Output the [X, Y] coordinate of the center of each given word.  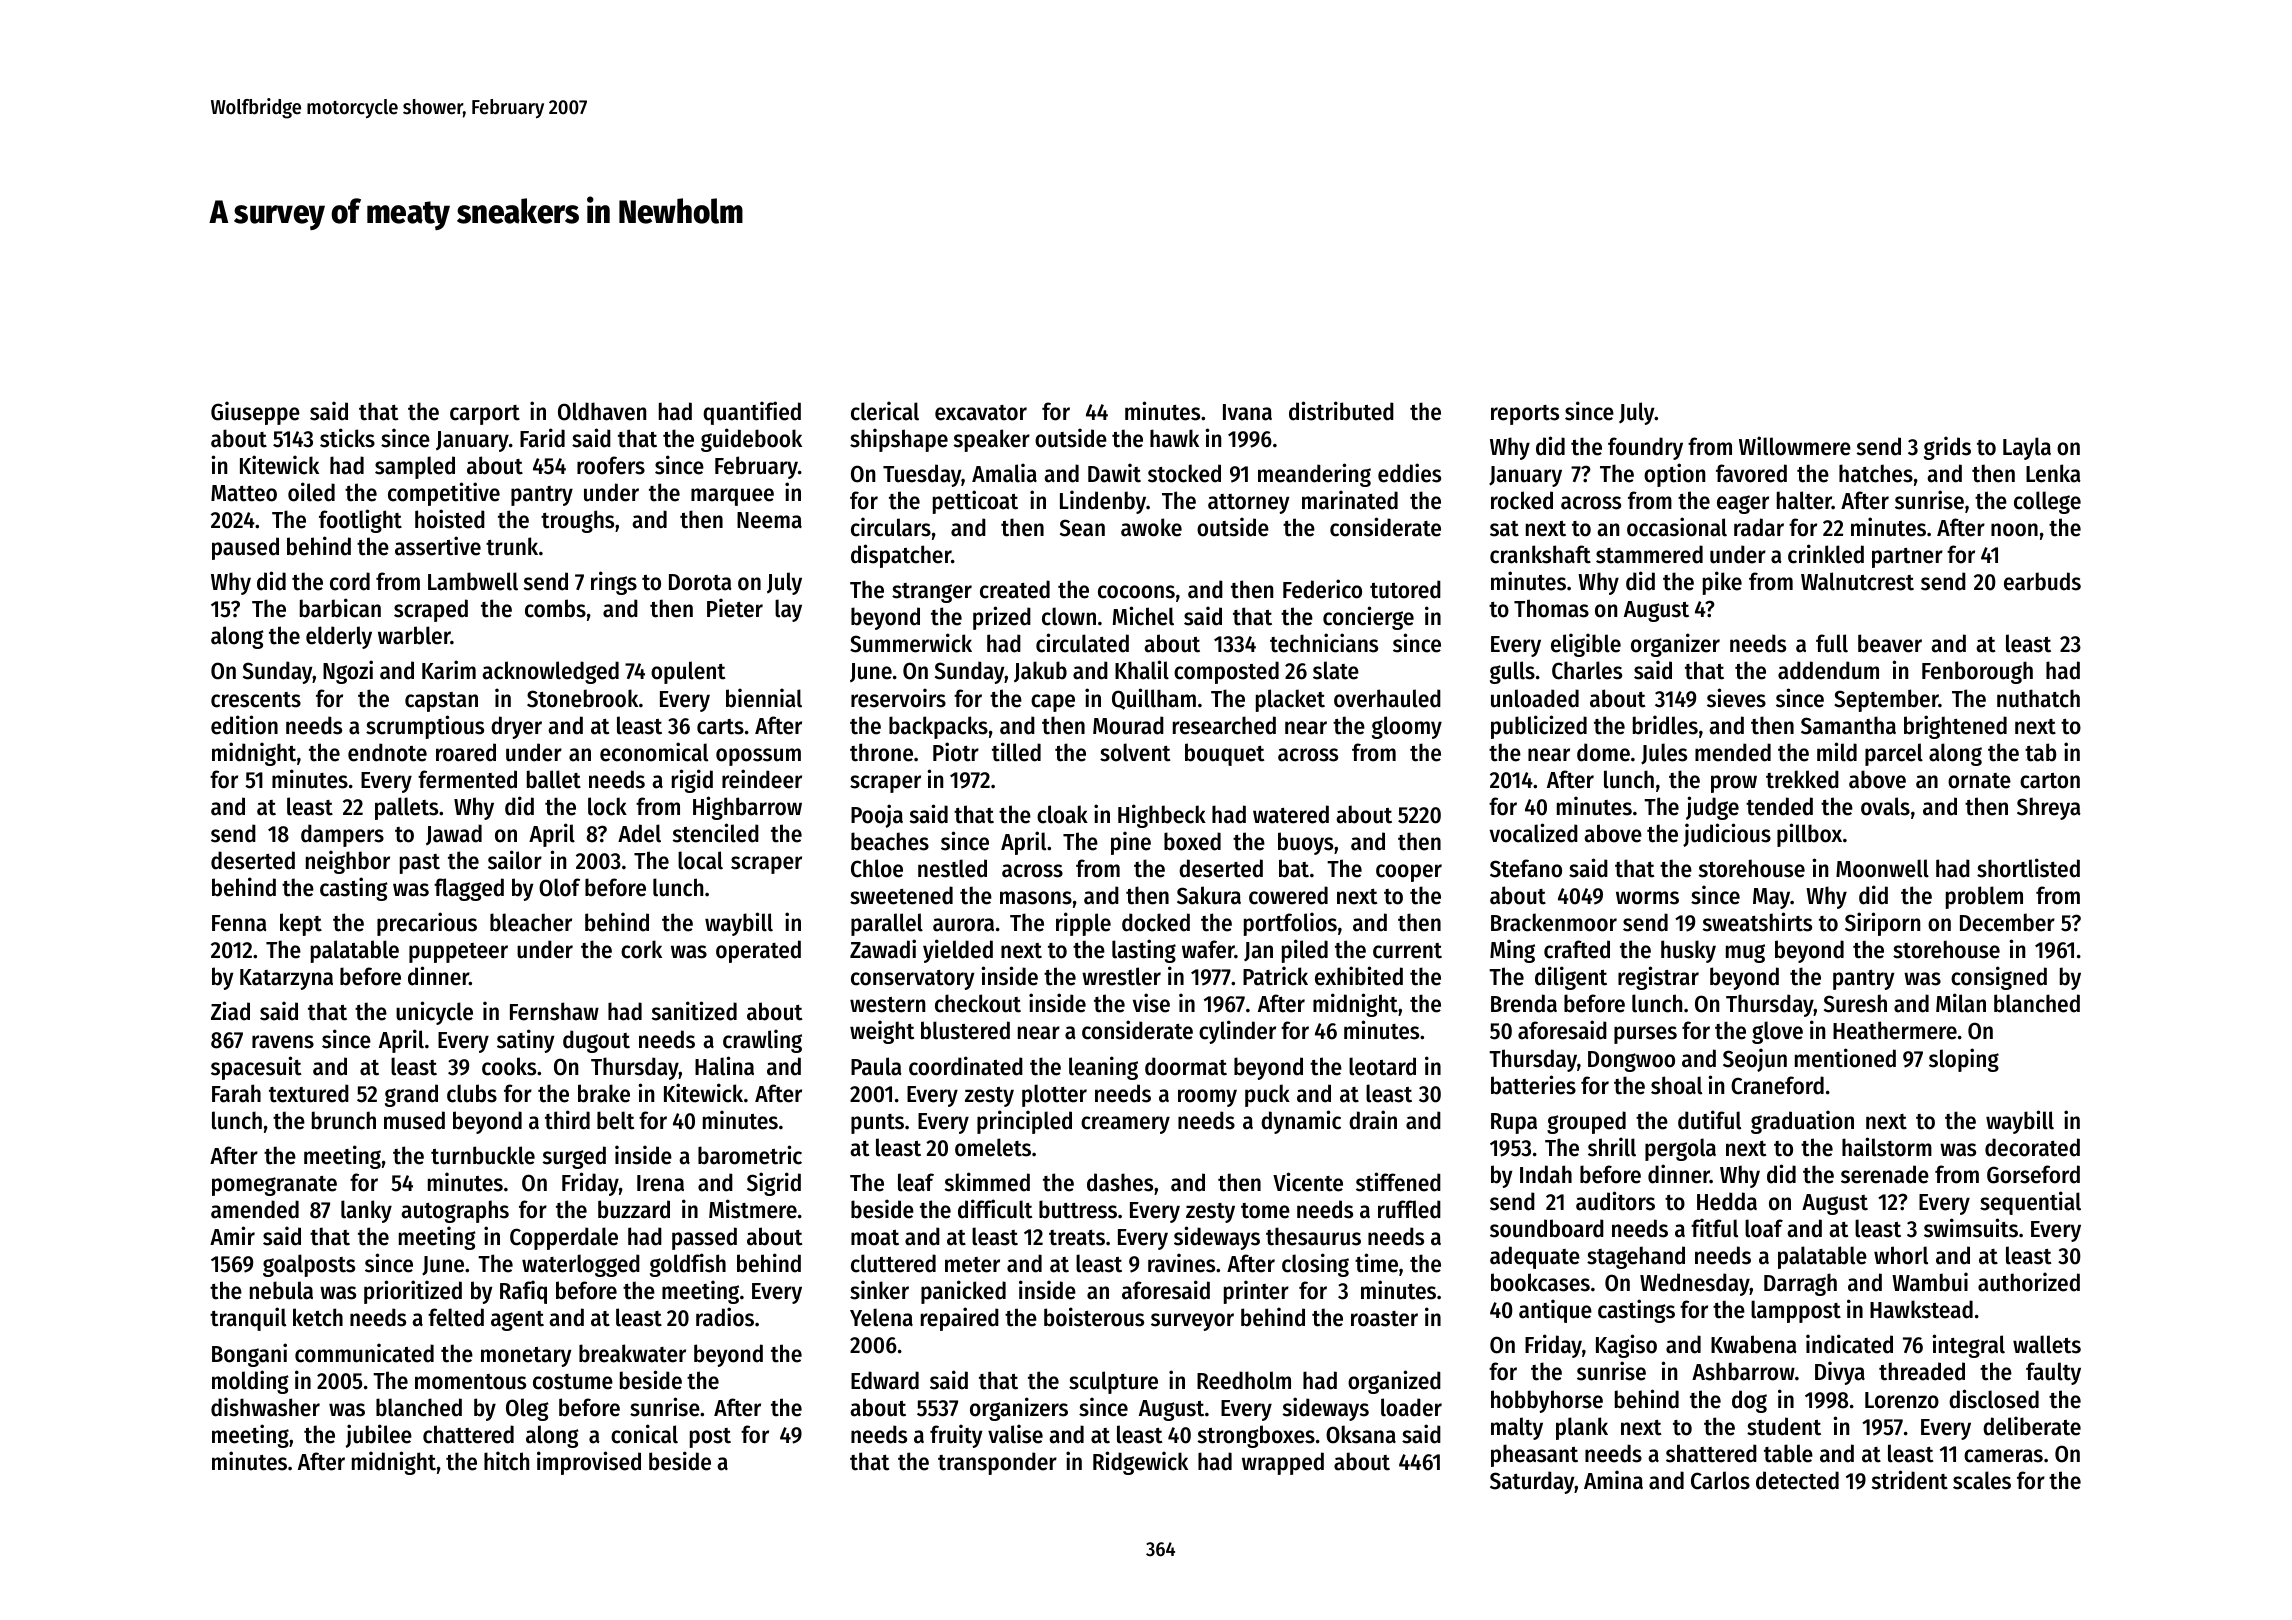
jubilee [379, 1436]
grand [411, 1095]
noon [2014, 530]
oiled [311, 492]
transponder [997, 1463]
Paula [876, 1066]
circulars [891, 527]
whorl [1901, 1255]
